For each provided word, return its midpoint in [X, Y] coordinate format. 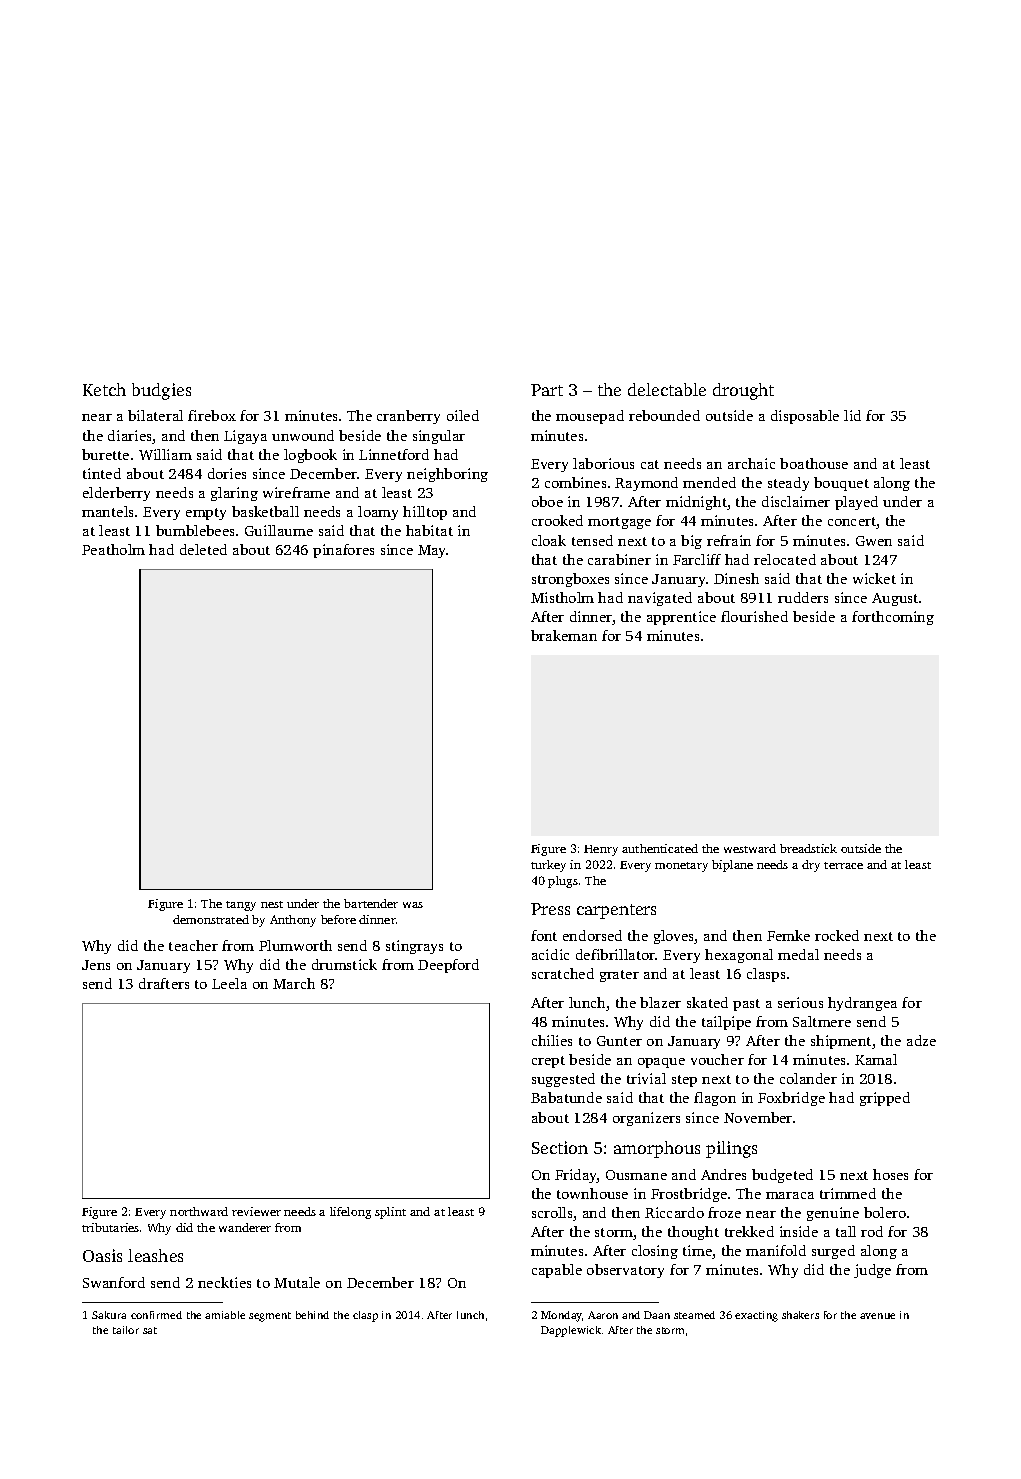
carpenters [616, 911]
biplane [732, 866]
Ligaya [245, 437]
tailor [126, 1330]
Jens [96, 965]
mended [709, 482]
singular [439, 437]
